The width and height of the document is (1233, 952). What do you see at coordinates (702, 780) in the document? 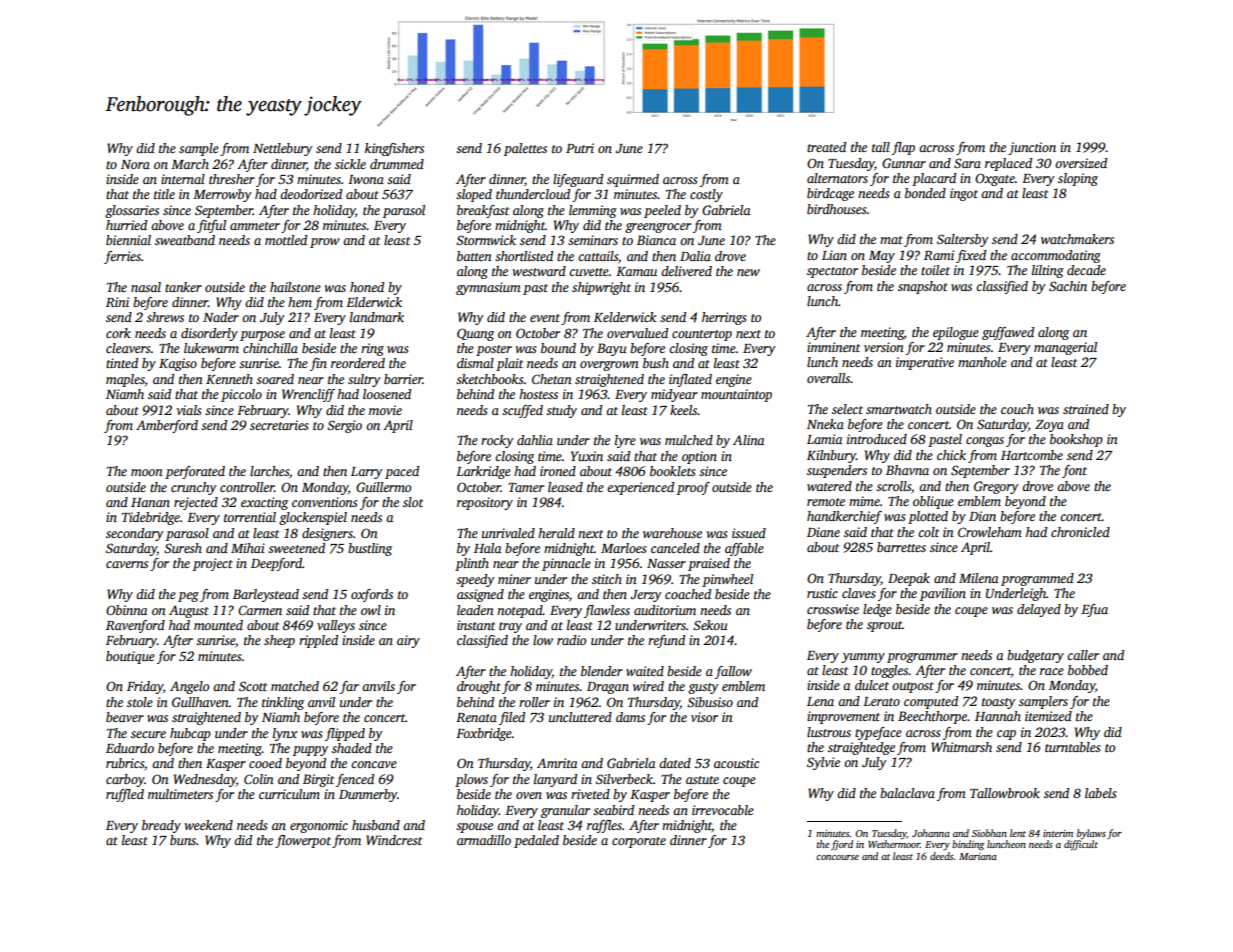
I see `astute` at bounding box center [702, 780].
